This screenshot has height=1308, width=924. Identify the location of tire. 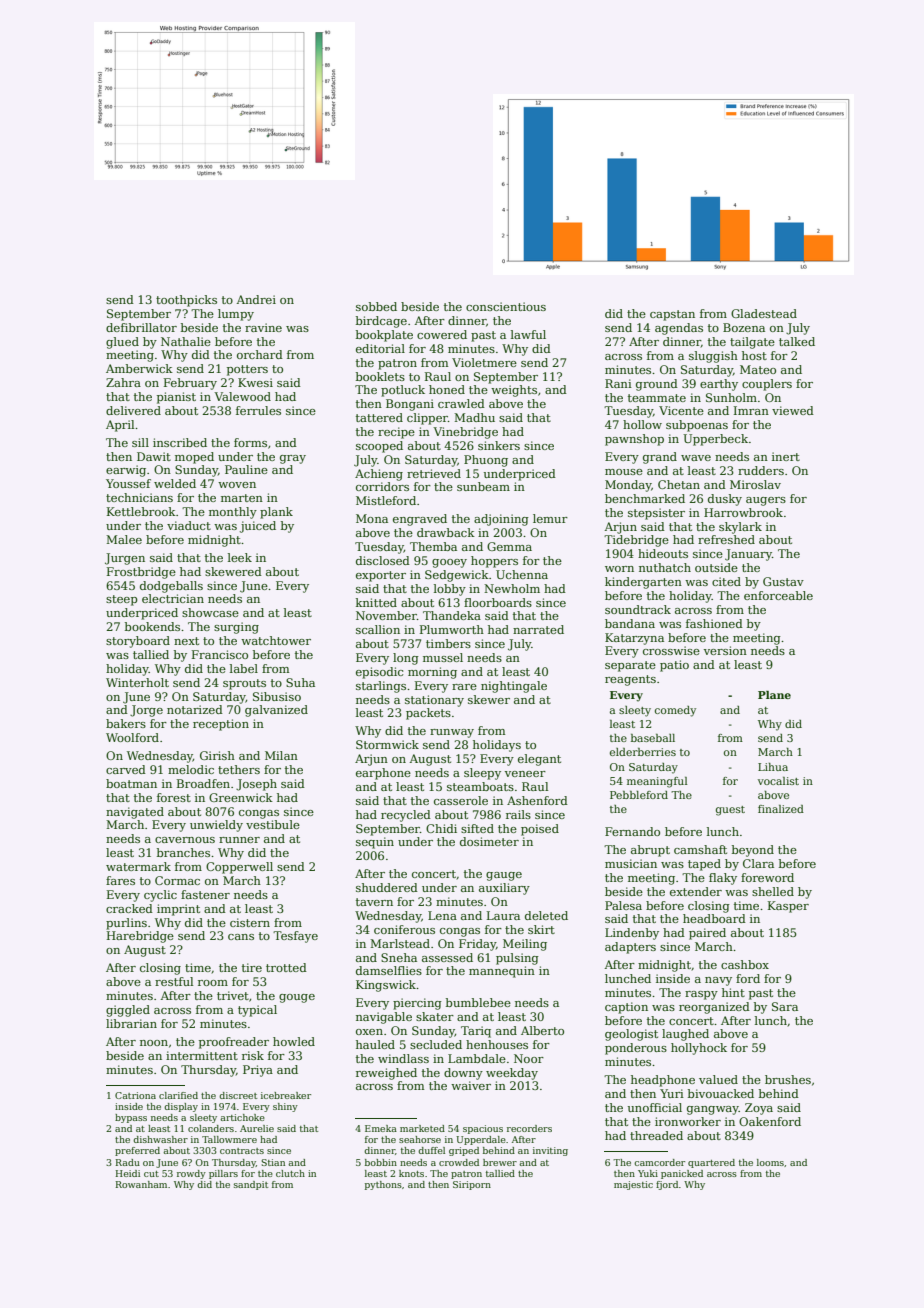
(252, 967).
